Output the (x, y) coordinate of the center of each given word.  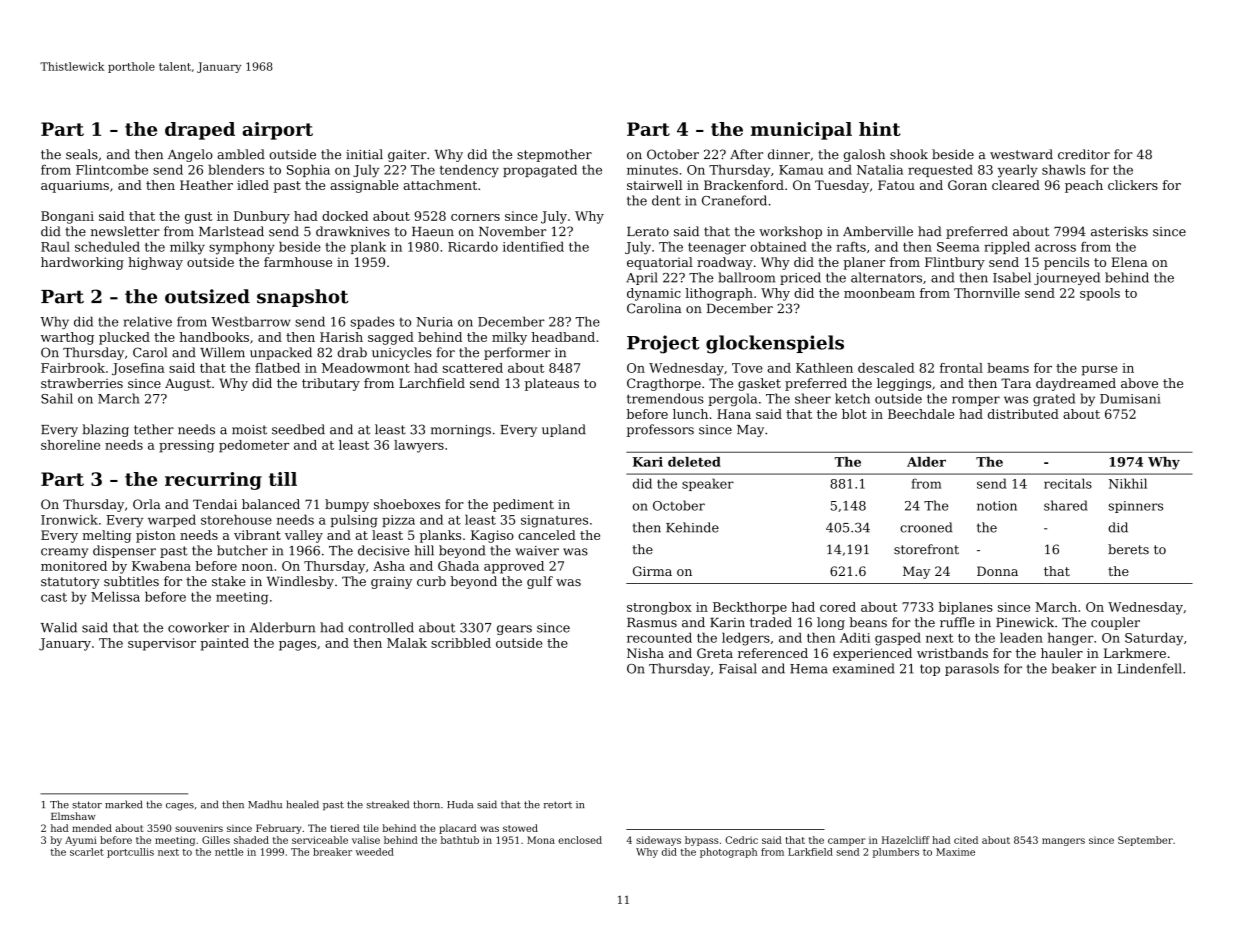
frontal (961, 368)
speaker (708, 484)
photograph (728, 853)
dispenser (124, 551)
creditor (1084, 154)
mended (92, 828)
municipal (801, 131)
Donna (997, 571)
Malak (407, 643)
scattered (473, 368)
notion (997, 506)
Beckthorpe (750, 608)
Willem (222, 352)
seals (82, 154)
